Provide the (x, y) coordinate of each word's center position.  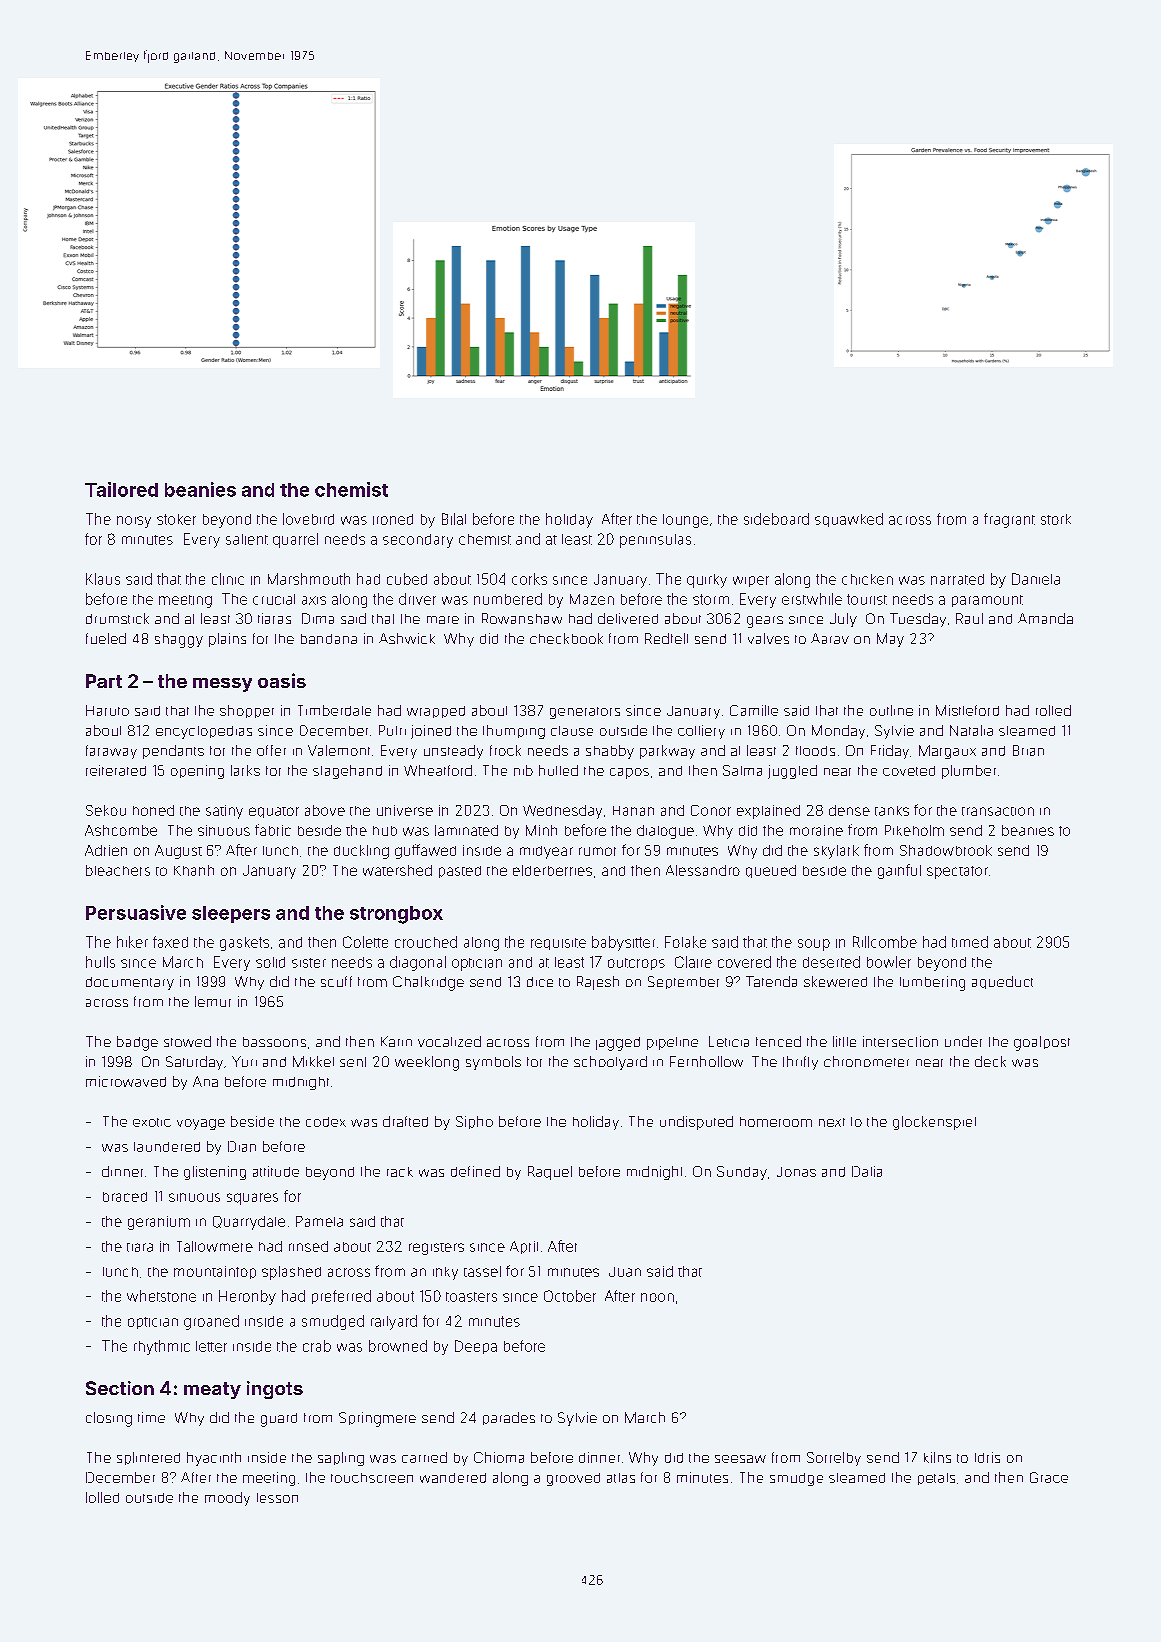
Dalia (867, 1171)
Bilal (454, 519)
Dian (242, 1146)
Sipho (474, 1122)
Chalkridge (428, 983)
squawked (849, 520)
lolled (102, 1497)
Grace (1049, 1477)
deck (990, 1061)
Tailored (121, 489)
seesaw (740, 1459)
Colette (365, 942)
